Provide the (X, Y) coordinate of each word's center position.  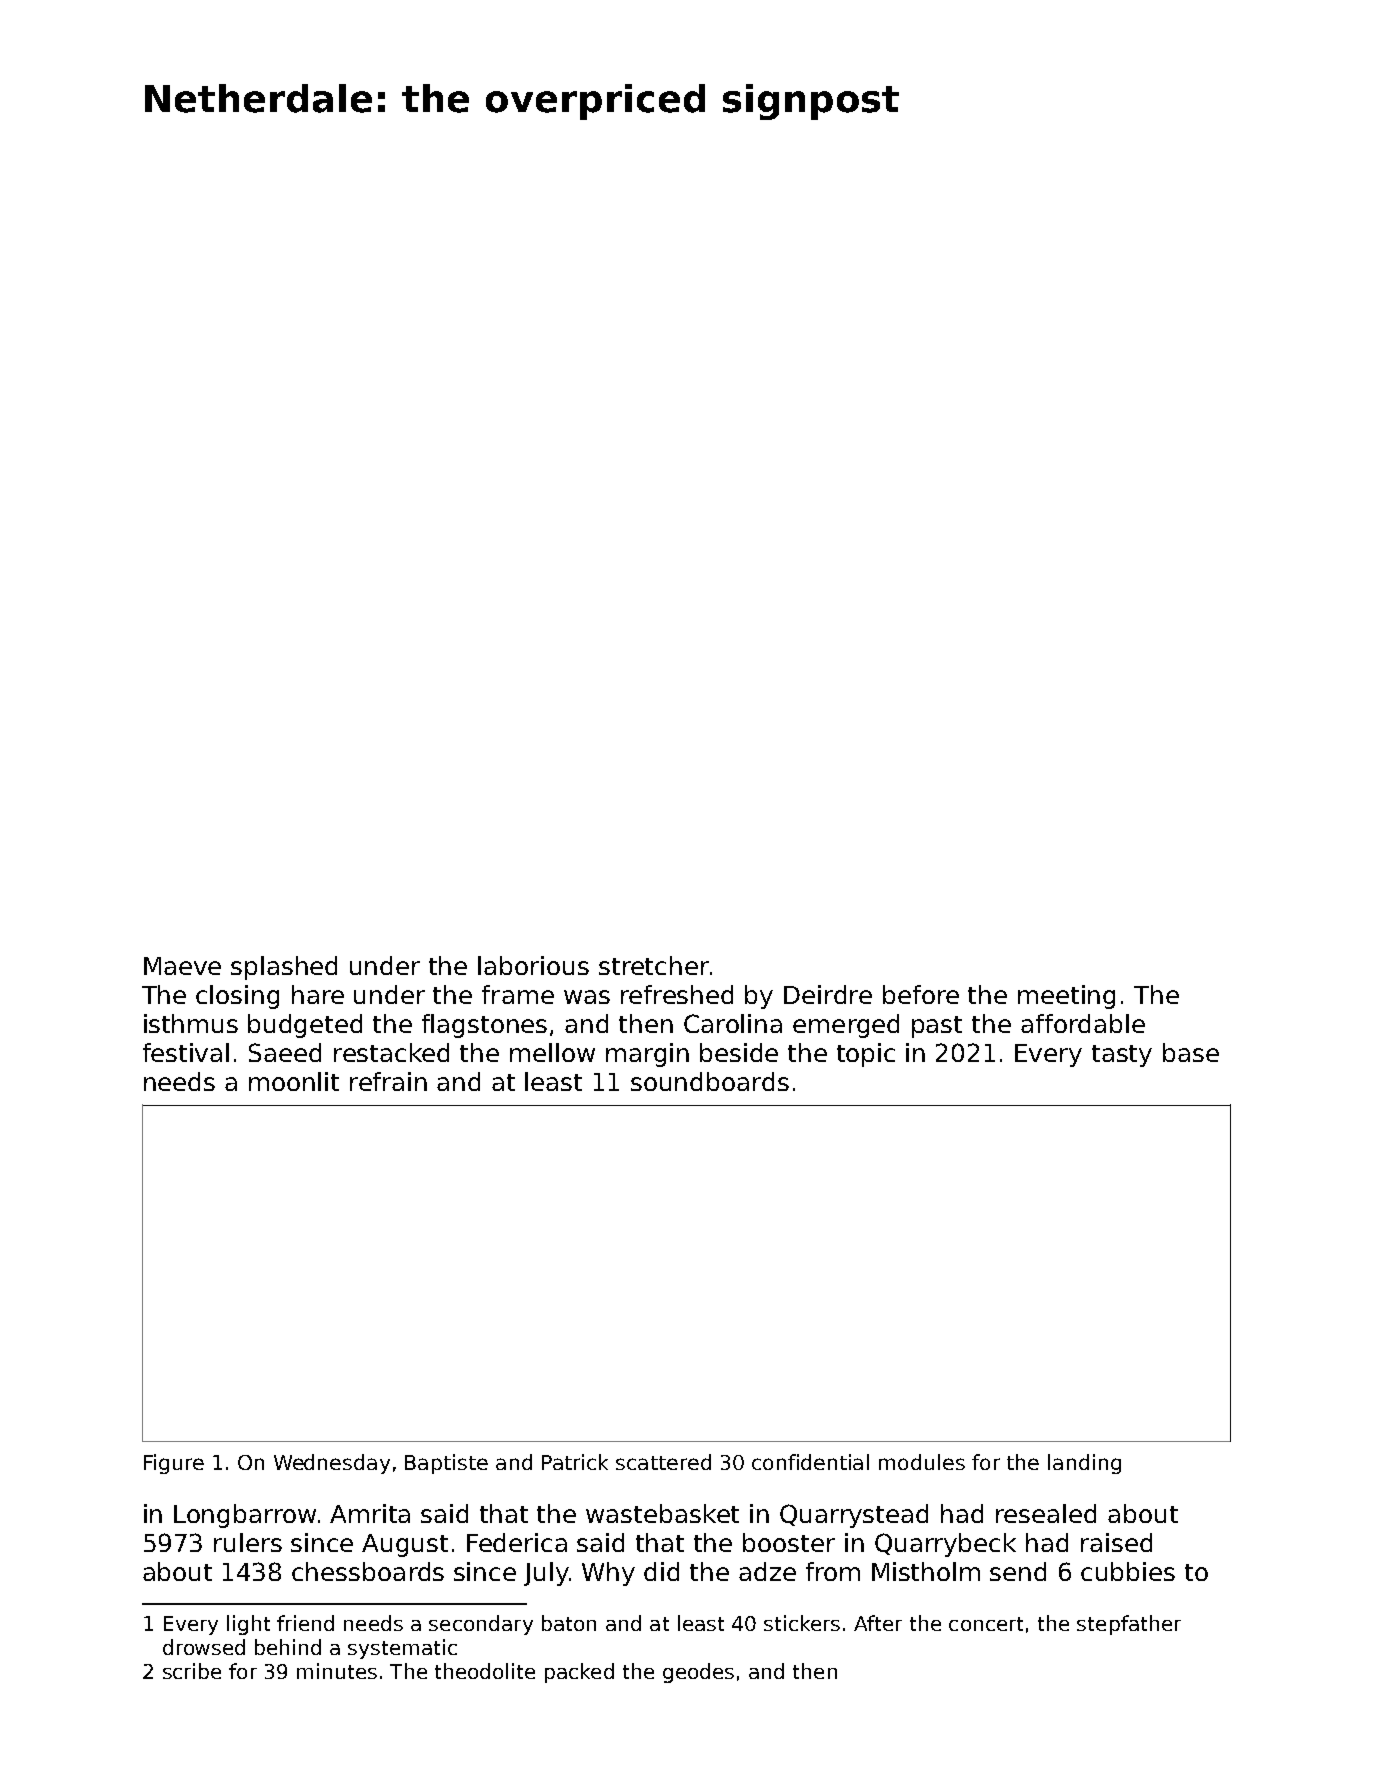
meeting (1066, 997)
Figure (174, 1464)
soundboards (710, 1081)
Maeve (182, 966)
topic (866, 1055)
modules (922, 1462)
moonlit (294, 1081)
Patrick (575, 1462)
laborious (533, 965)
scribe (192, 1671)
